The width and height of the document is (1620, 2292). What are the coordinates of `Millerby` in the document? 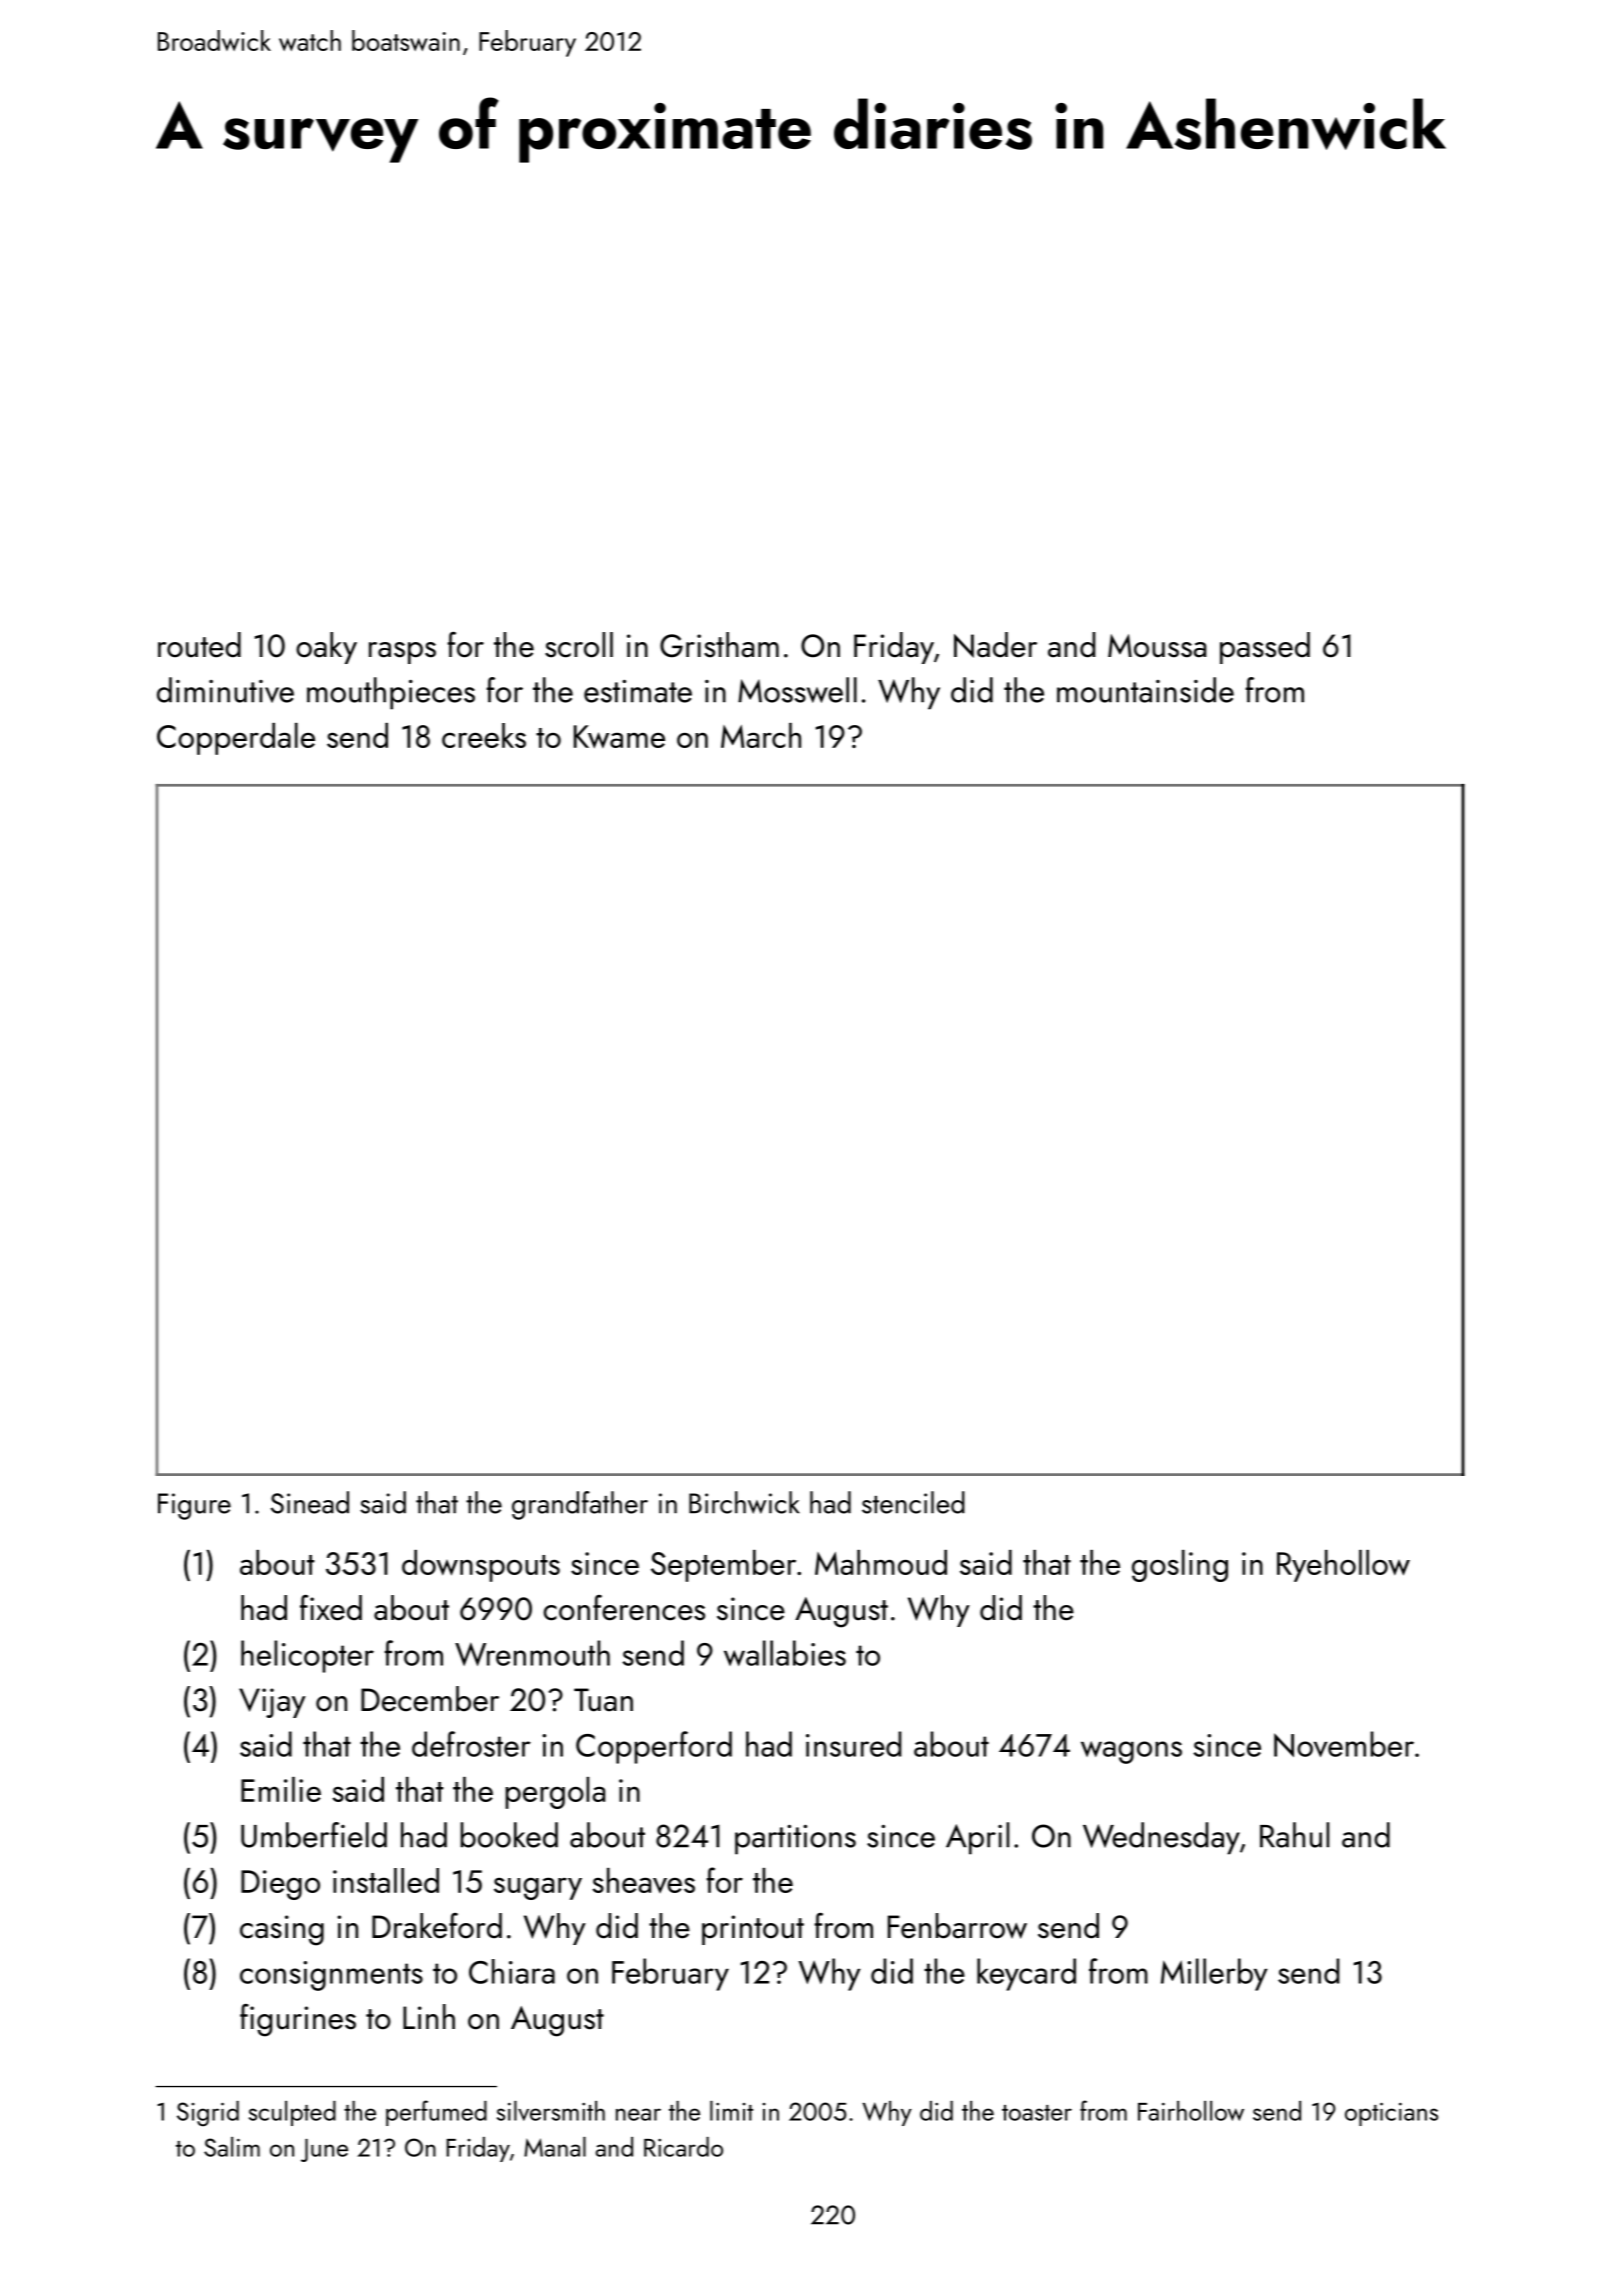 It's located at (1214, 1974).
